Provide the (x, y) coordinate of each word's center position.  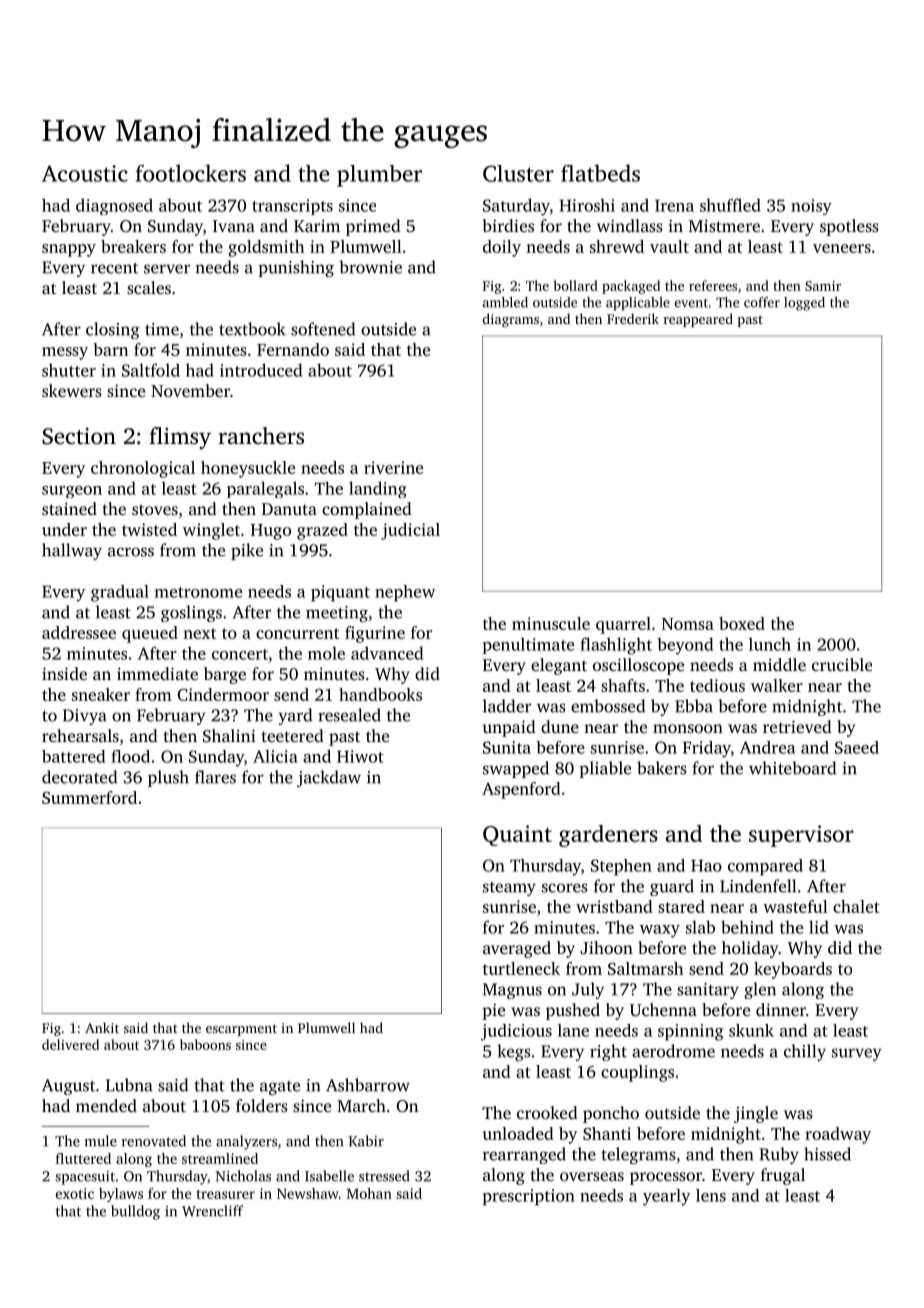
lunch (770, 644)
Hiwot (360, 756)
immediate (157, 673)
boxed (742, 623)
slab (700, 927)
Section (79, 436)
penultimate (528, 646)
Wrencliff (212, 1211)
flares (215, 777)
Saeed (857, 747)
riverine (393, 467)
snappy (69, 250)
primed (373, 227)
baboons (205, 1044)
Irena (674, 206)
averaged (517, 949)
